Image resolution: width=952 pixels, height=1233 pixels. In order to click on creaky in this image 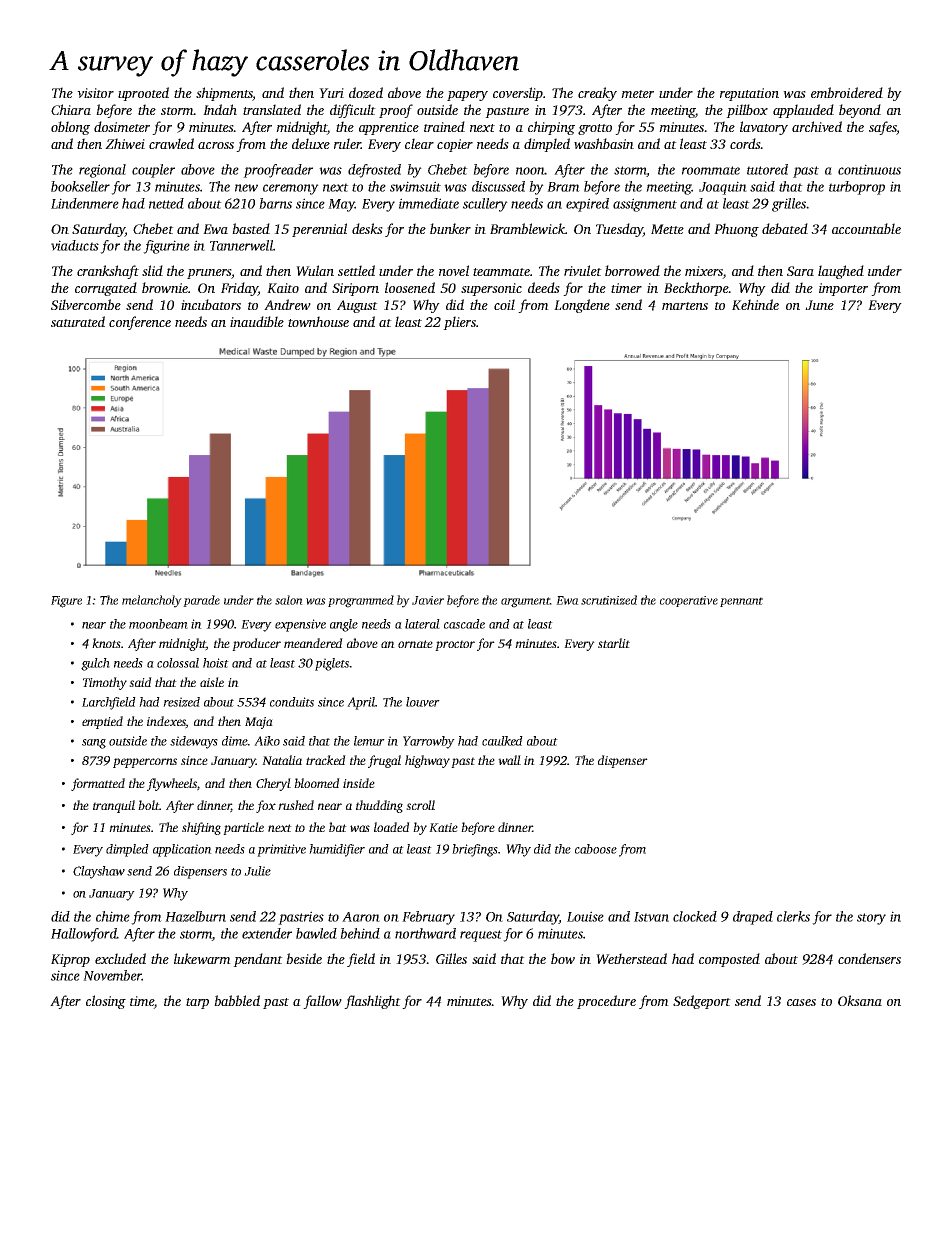, I will do `click(597, 94)`.
